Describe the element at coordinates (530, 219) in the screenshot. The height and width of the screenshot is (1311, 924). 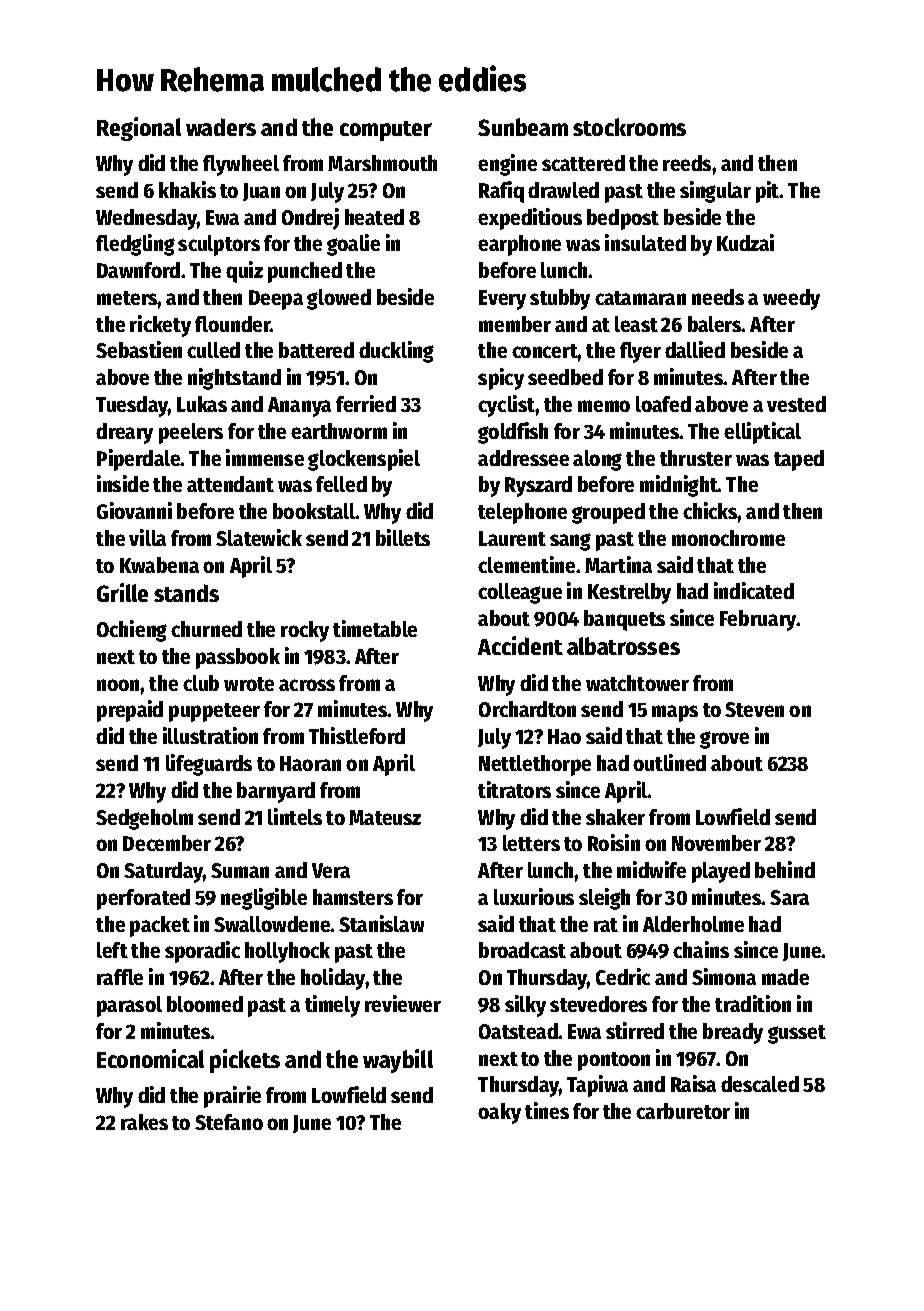
I see `expeditious` at that location.
